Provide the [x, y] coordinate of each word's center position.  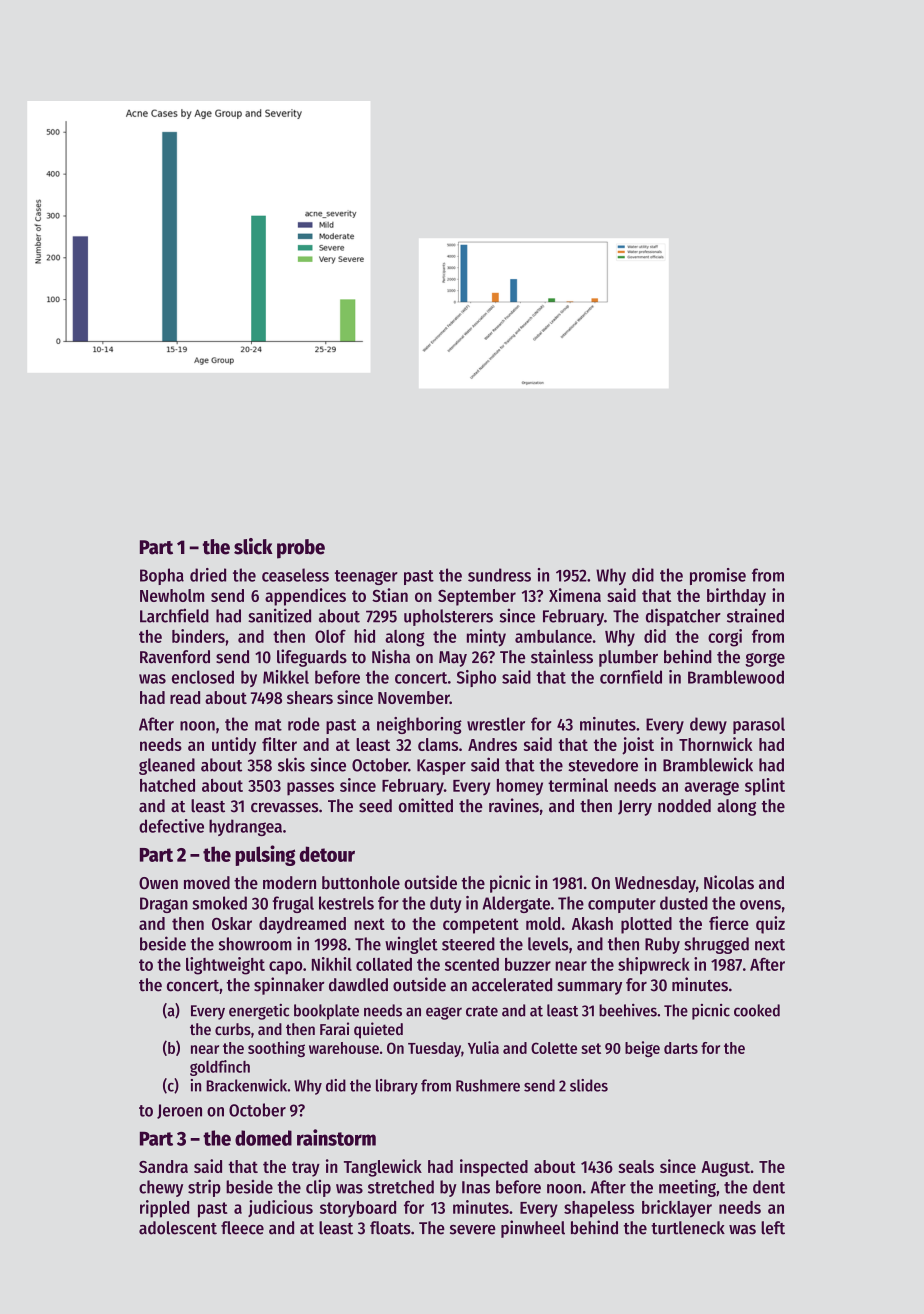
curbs [233, 1029]
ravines [514, 805]
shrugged [716, 945]
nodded [684, 806]
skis [291, 764]
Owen [158, 883]
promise [718, 576]
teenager [366, 577]
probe [301, 549]
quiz [770, 925]
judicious [280, 1208]
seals [636, 1166]
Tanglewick [383, 1168]
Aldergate [516, 904]
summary [589, 988]
